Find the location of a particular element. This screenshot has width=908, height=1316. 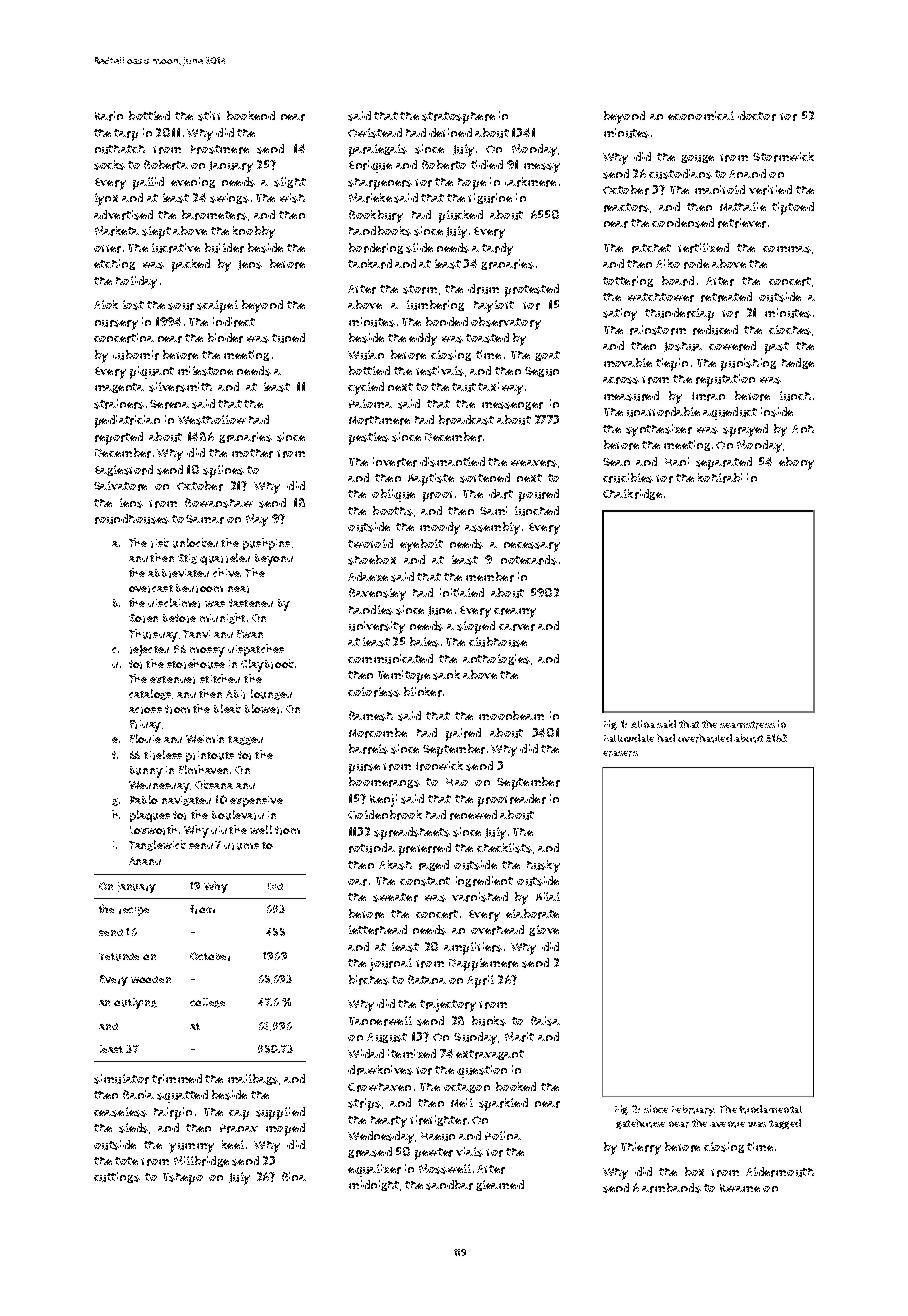

yummy is located at coordinates (191, 1148).
